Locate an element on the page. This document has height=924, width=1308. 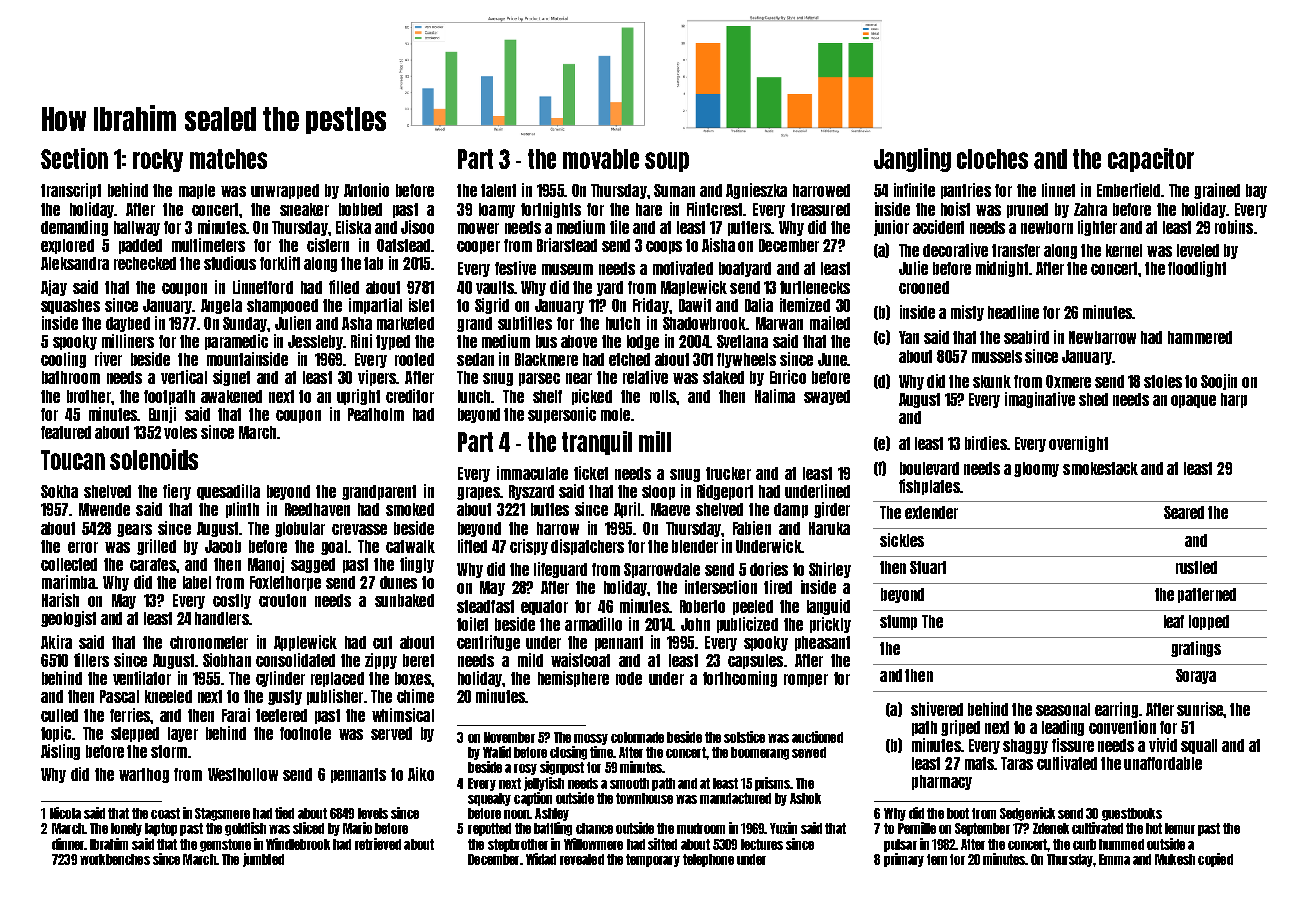
grained is located at coordinates (1217, 191).
